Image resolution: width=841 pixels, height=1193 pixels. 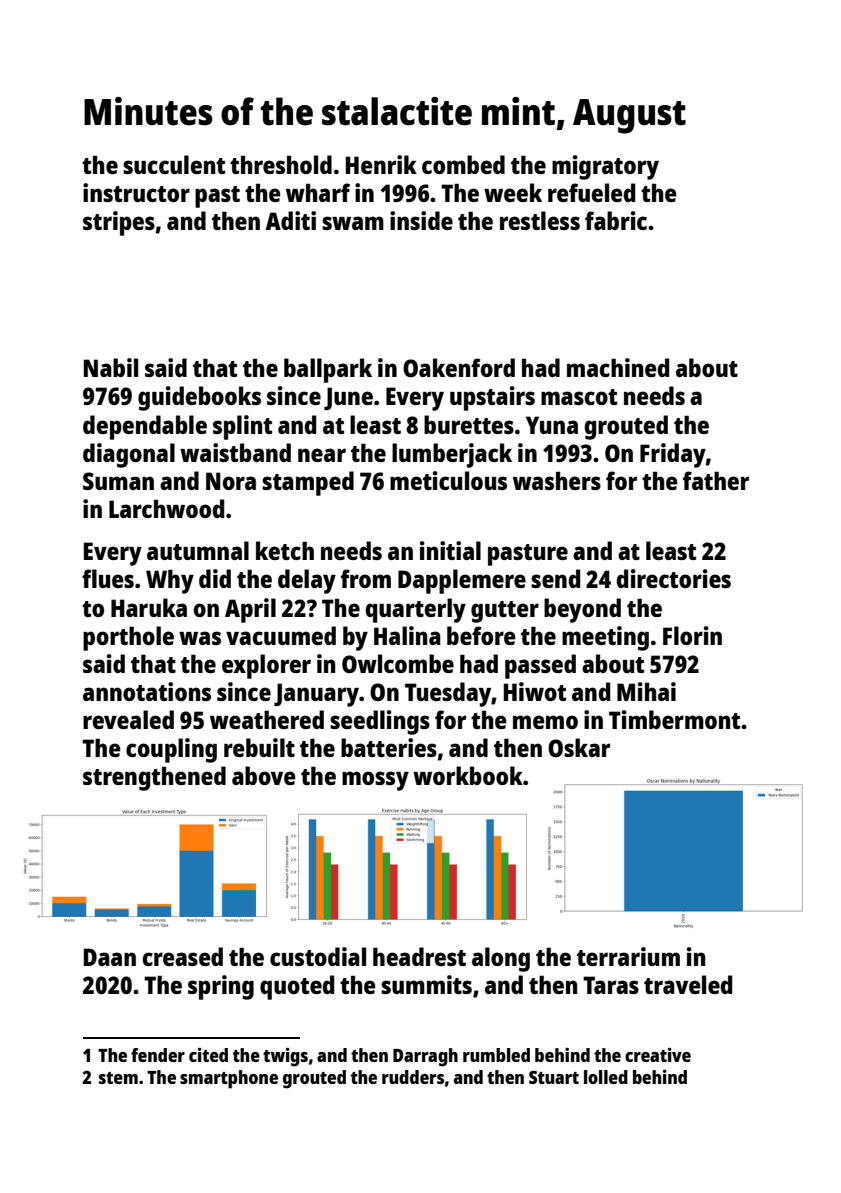 What do you see at coordinates (318, 956) in the screenshot?
I see `custodial` at bounding box center [318, 956].
